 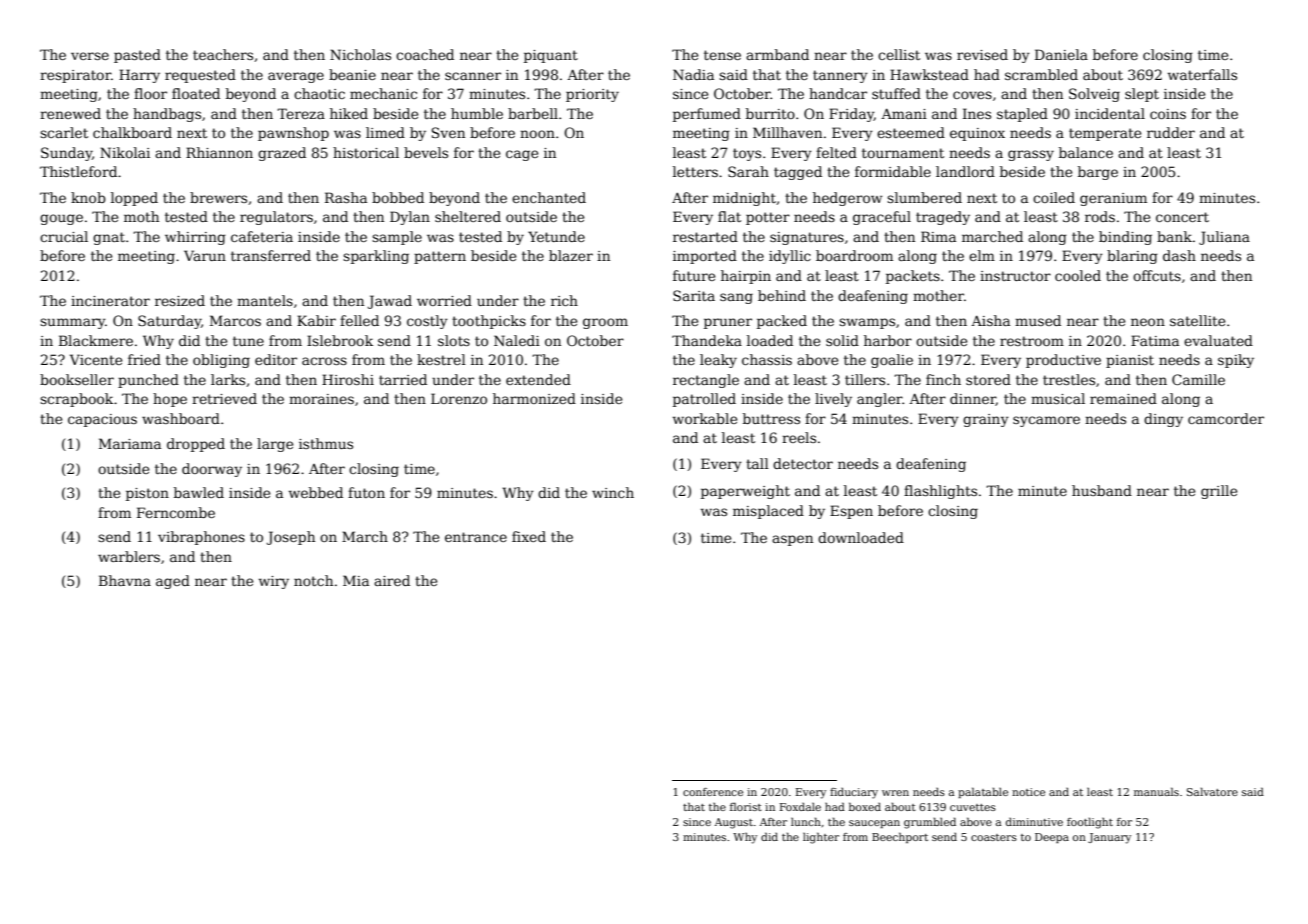 I want to click on sheltered, so click(x=468, y=216).
